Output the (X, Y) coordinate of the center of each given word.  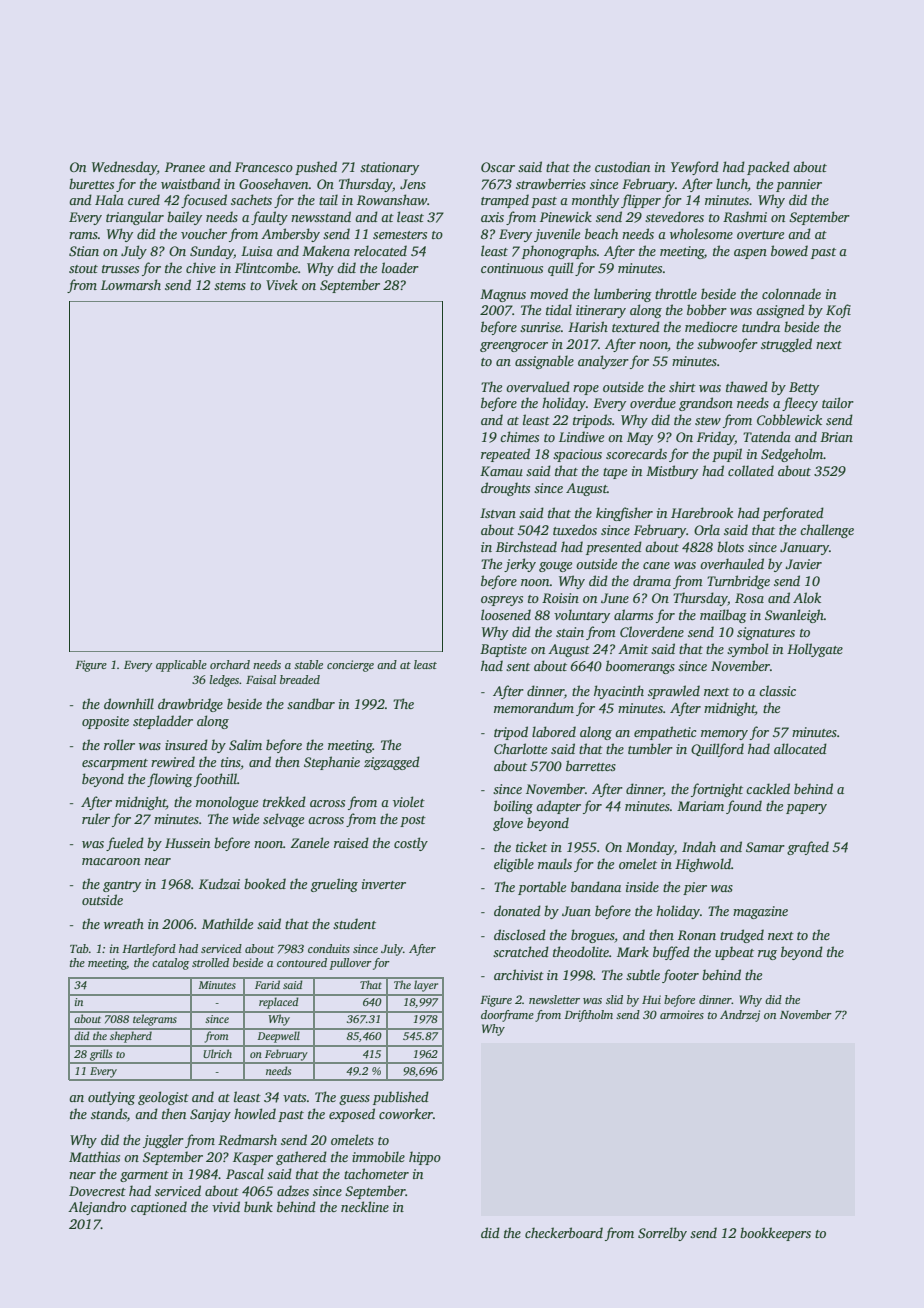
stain (570, 632)
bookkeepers (775, 1234)
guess (354, 1100)
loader (400, 267)
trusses (120, 269)
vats (294, 1098)
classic (777, 690)
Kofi (838, 311)
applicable (181, 666)
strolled (210, 962)
